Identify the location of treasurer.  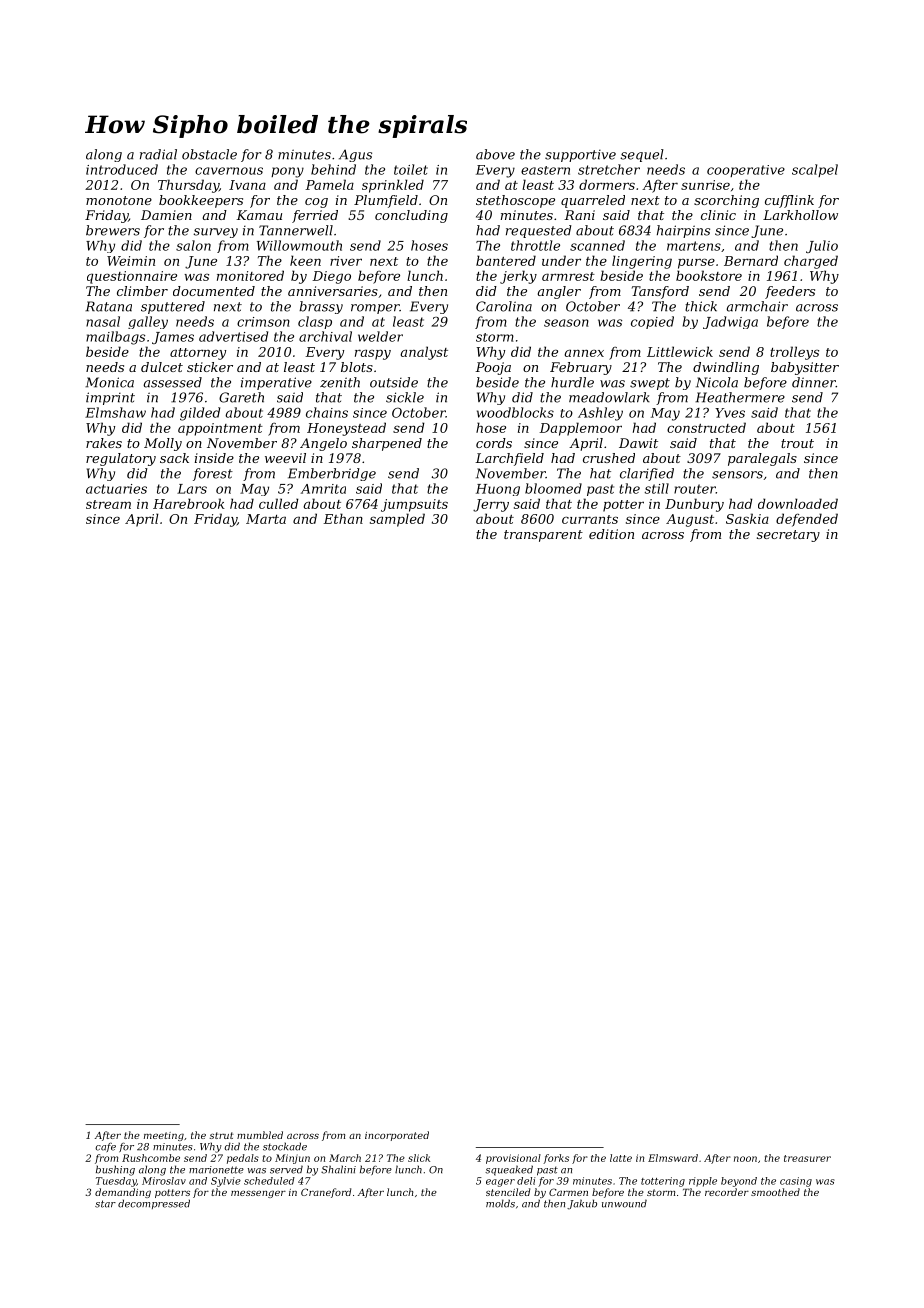
(807, 1158).
